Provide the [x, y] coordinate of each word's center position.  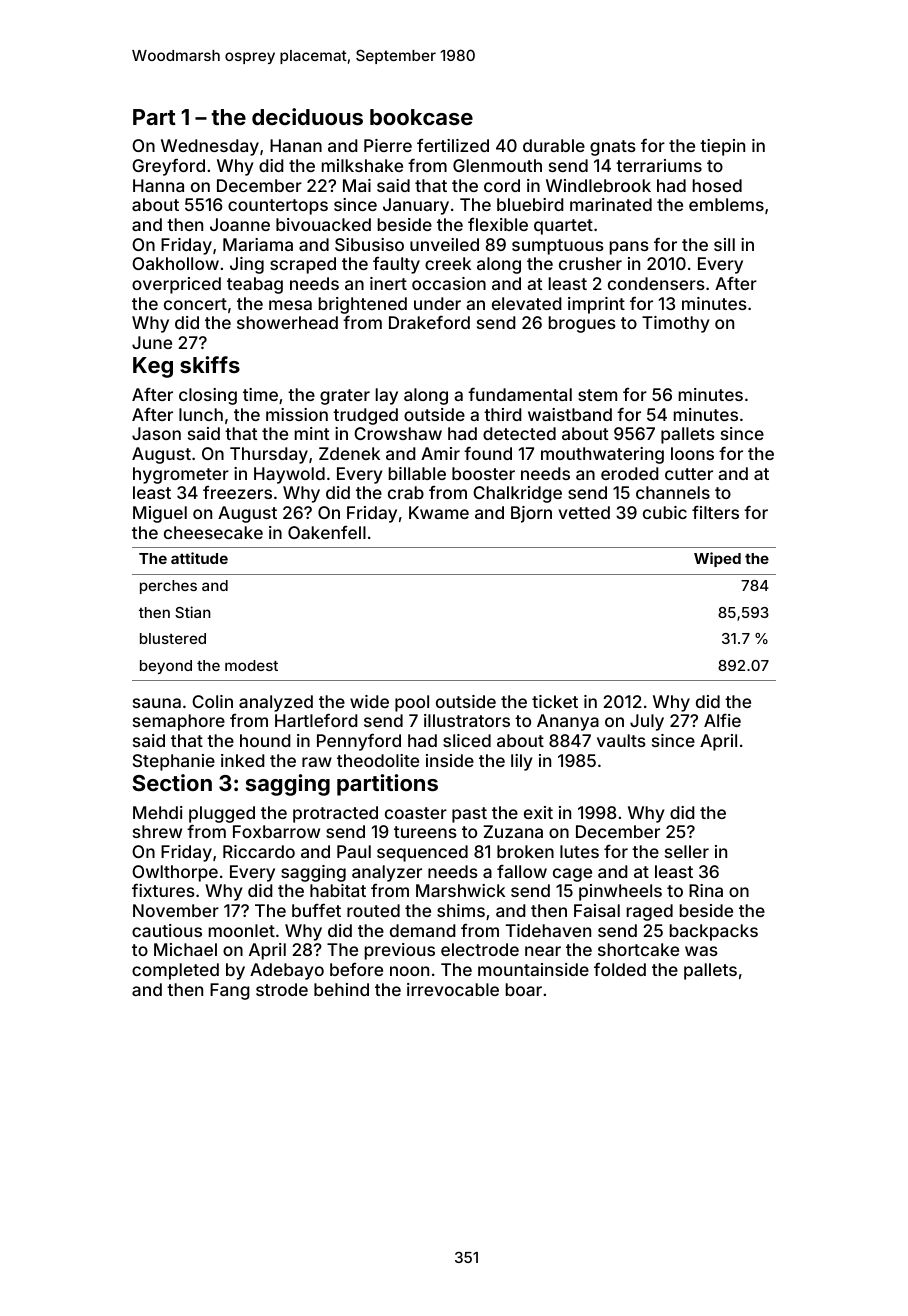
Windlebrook [598, 185]
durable [554, 145]
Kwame [439, 512]
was [701, 951]
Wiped [717, 559]
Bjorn [531, 514]
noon [409, 971]
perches [168, 587]
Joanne [240, 224]
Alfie [722, 720]
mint [312, 433]
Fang [230, 991]
